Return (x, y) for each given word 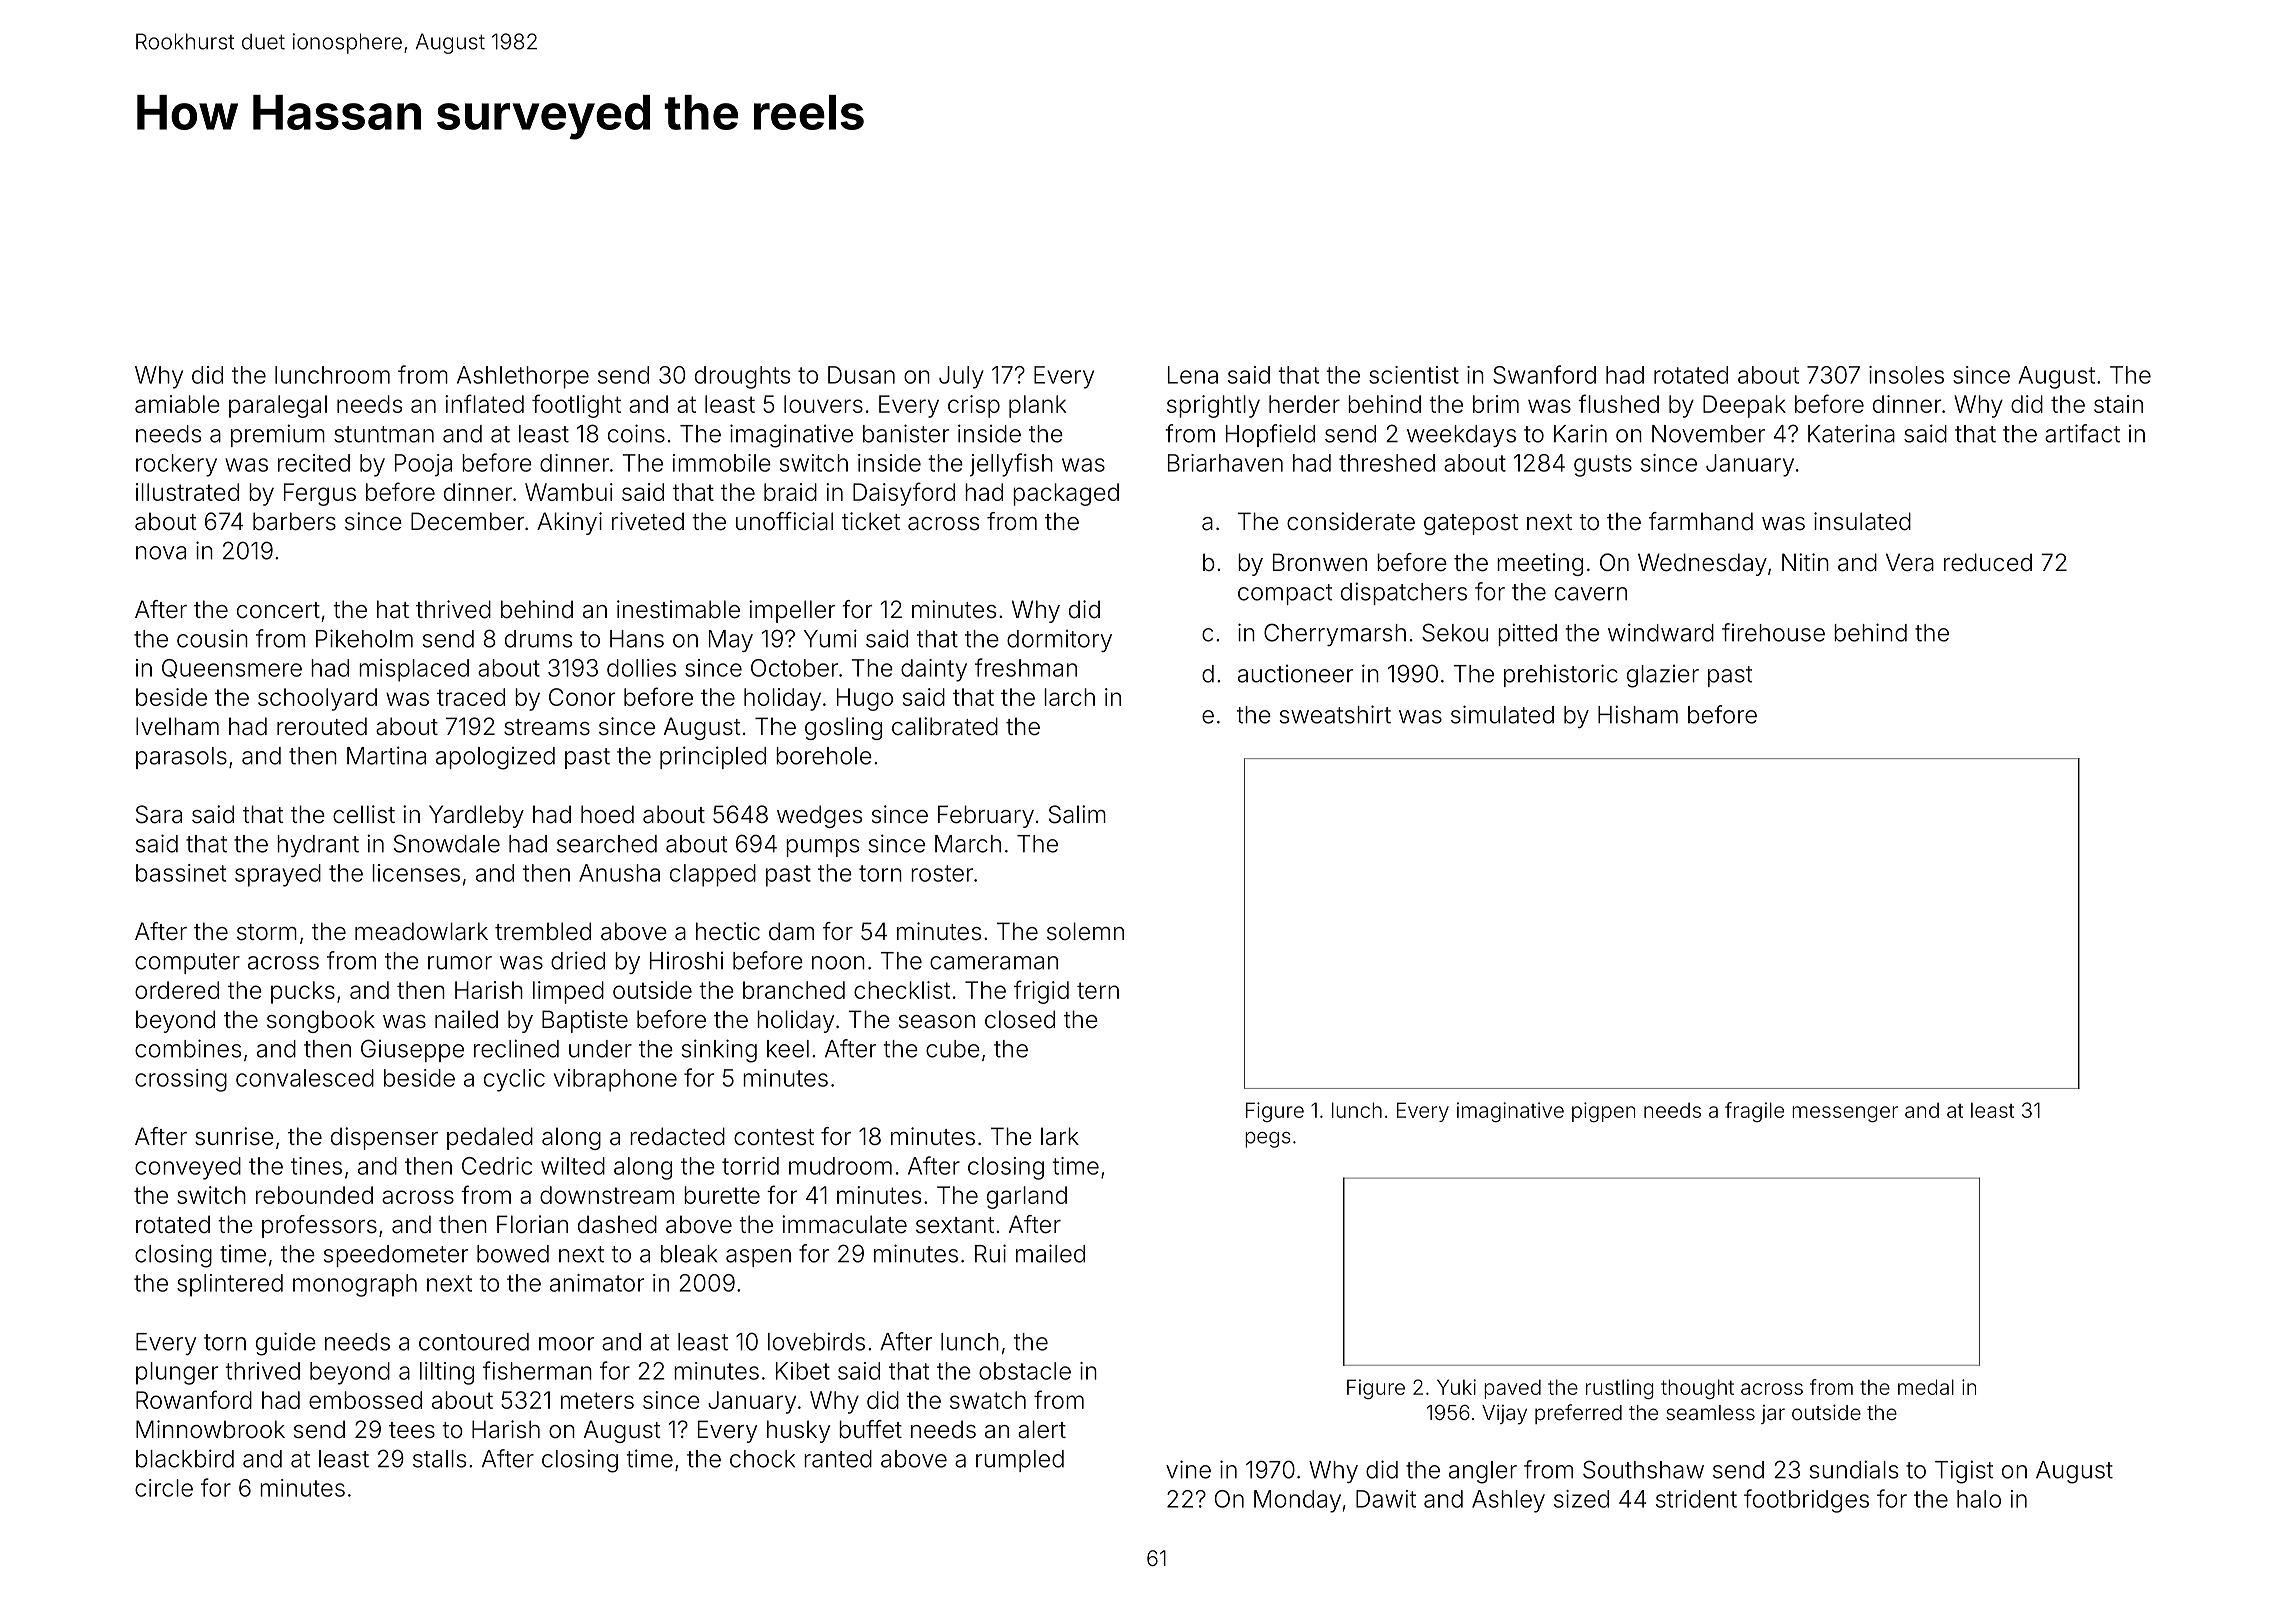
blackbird (185, 1458)
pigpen (1603, 1112)
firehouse (1773, 632)
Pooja (423, 465)
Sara (159, 814)
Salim (1077, 814)
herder (1304, 404)
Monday (1297, 1501)
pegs (1268, 1140)
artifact (2082, 433)
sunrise (234, 1136)
